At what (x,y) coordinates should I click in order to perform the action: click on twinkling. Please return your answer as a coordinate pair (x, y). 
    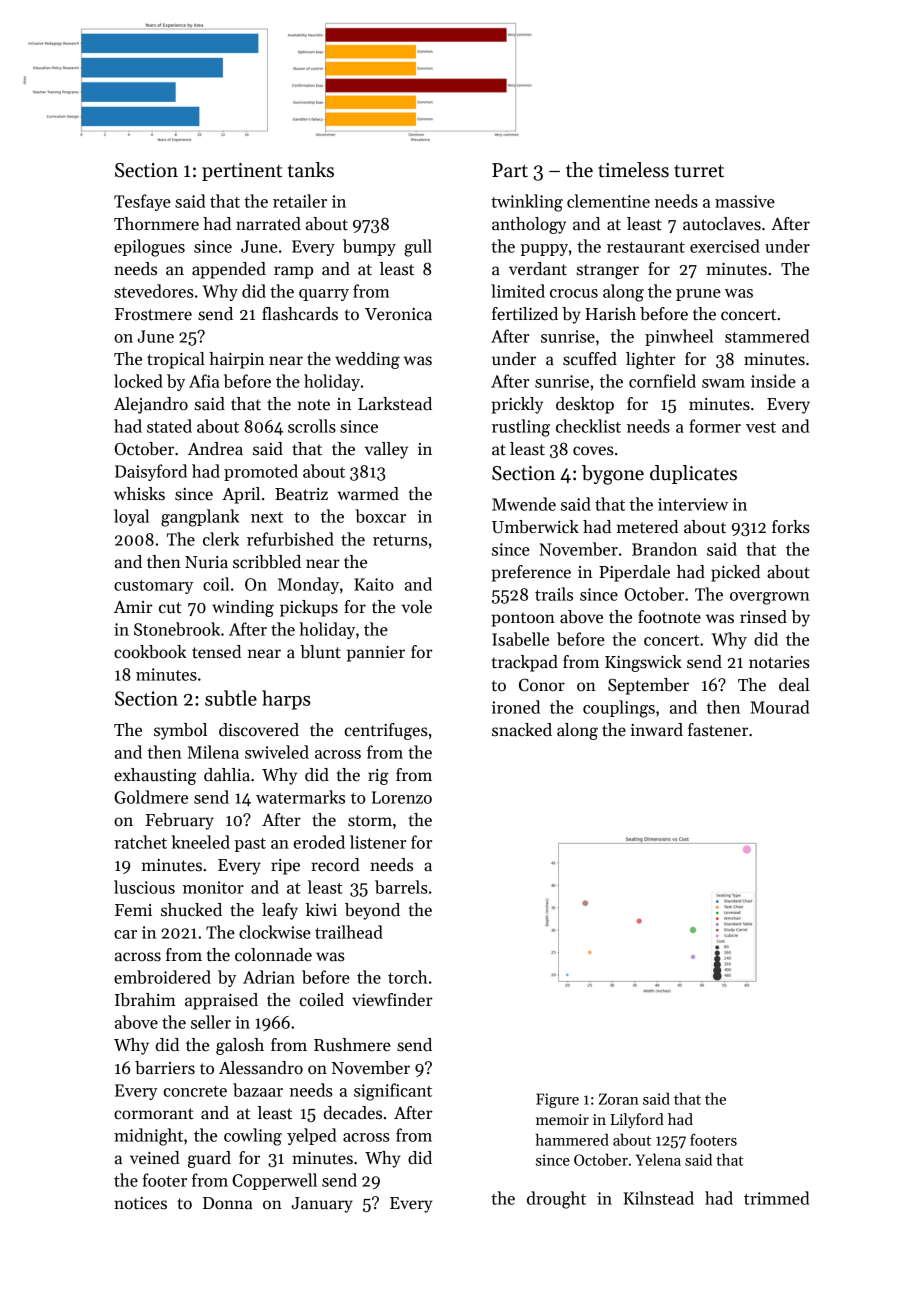
    Looking at the image, I should click on (527, 203).
